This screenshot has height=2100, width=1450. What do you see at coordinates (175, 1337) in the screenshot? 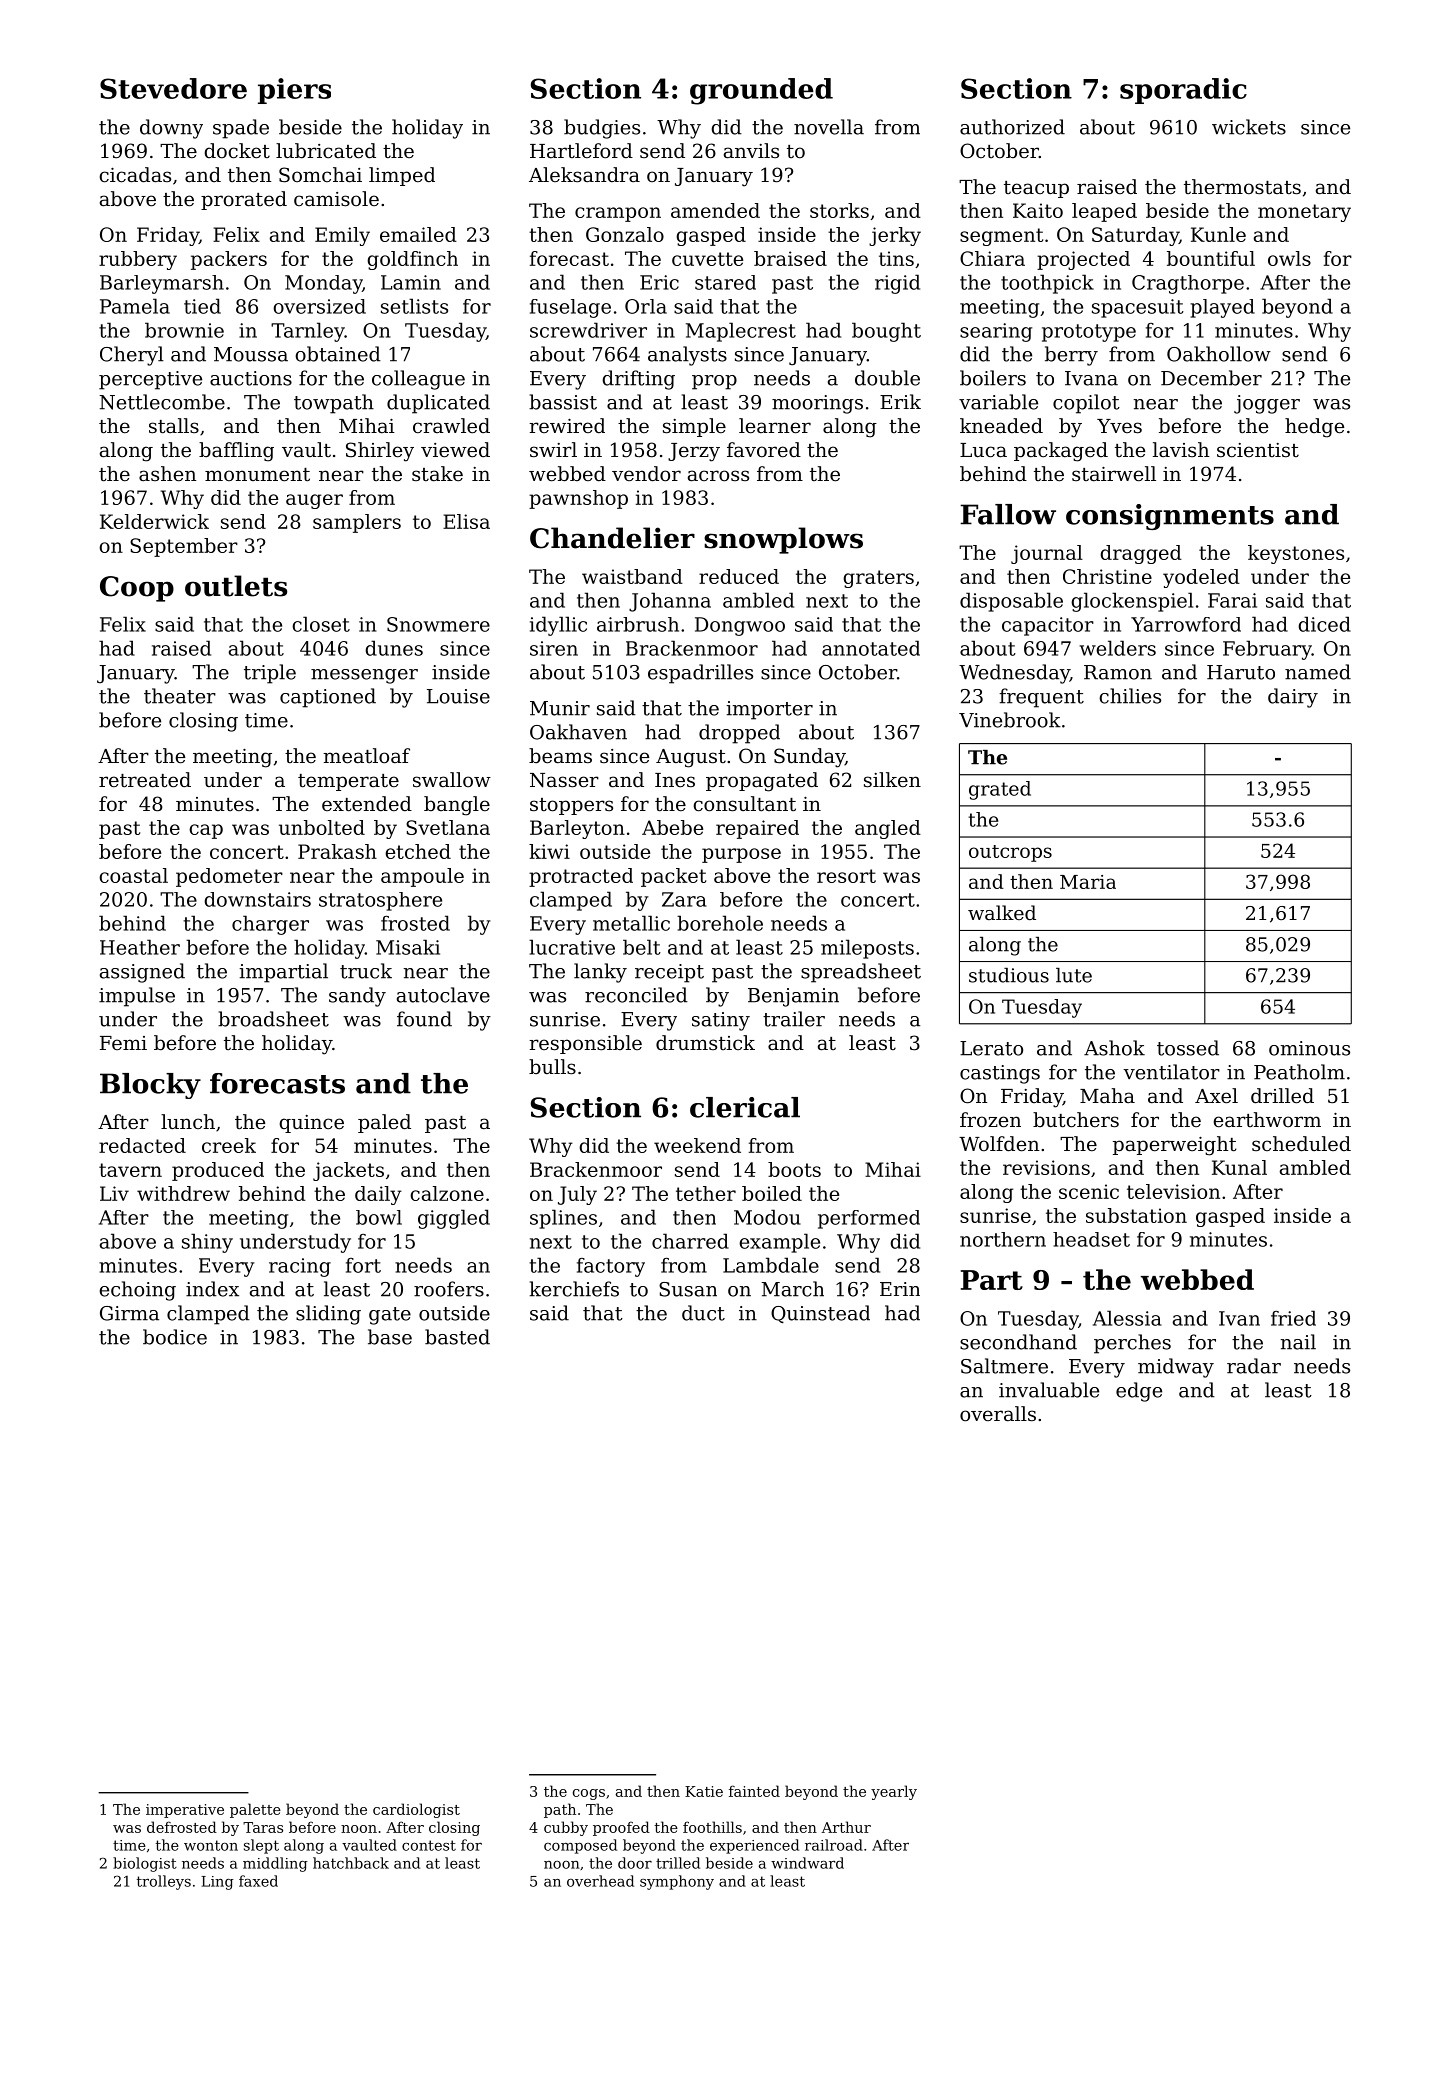
I see `bodice` at bounding box center [175, 1337].
